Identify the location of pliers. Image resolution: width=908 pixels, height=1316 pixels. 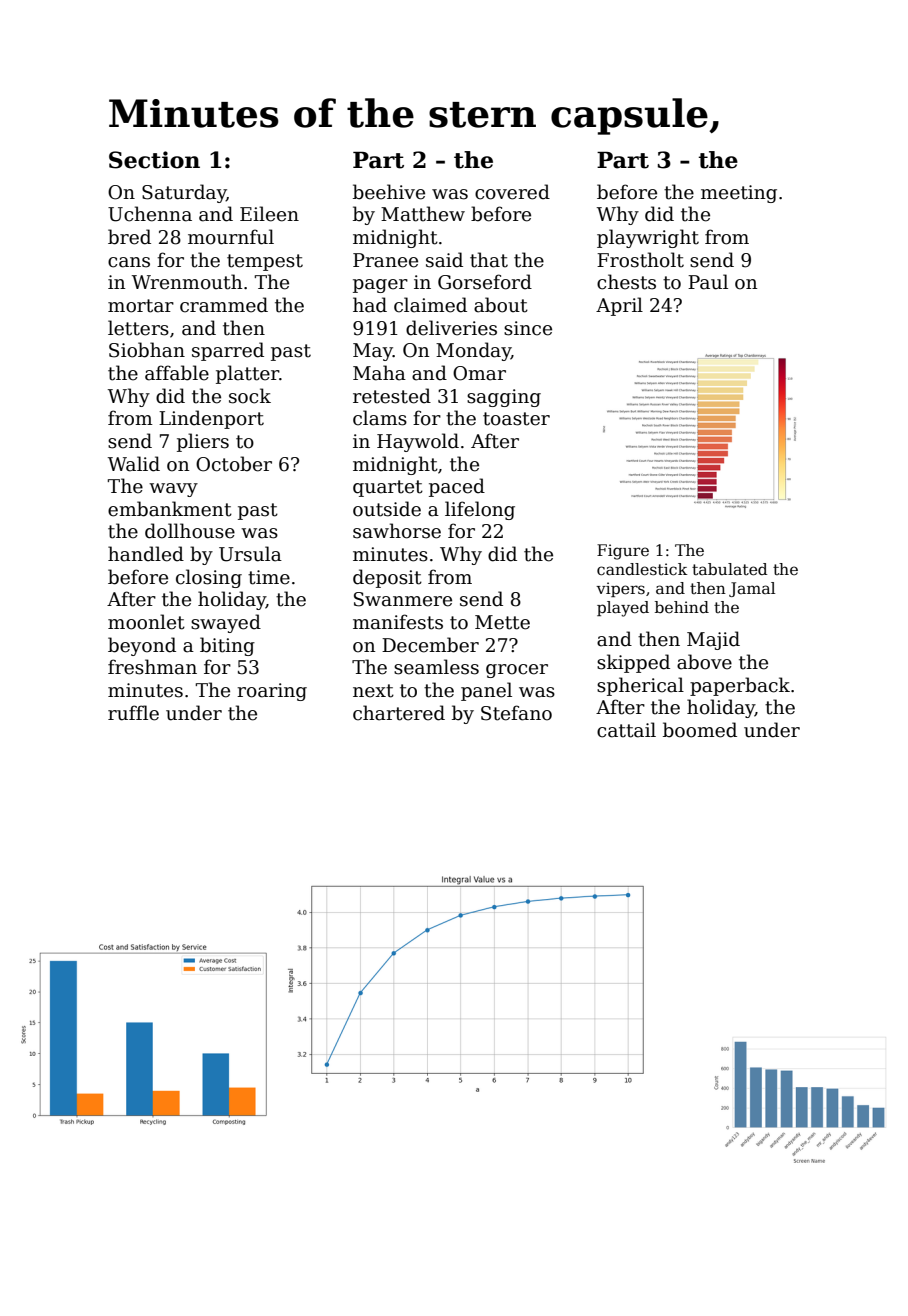
(203, 442).
